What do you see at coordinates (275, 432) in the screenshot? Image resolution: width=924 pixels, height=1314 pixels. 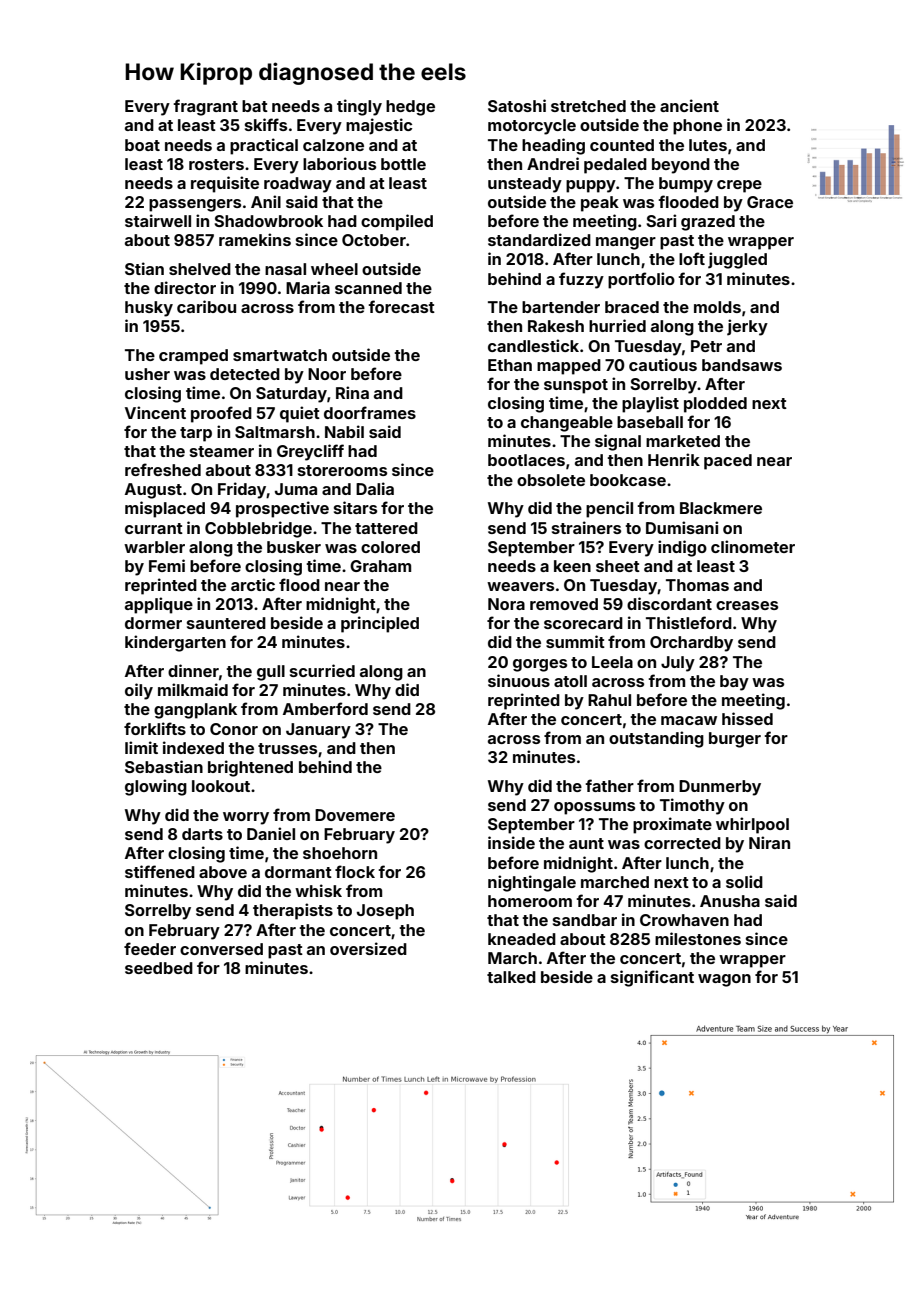 I see `Saltmarsh` at bounding box center [275, 432].
